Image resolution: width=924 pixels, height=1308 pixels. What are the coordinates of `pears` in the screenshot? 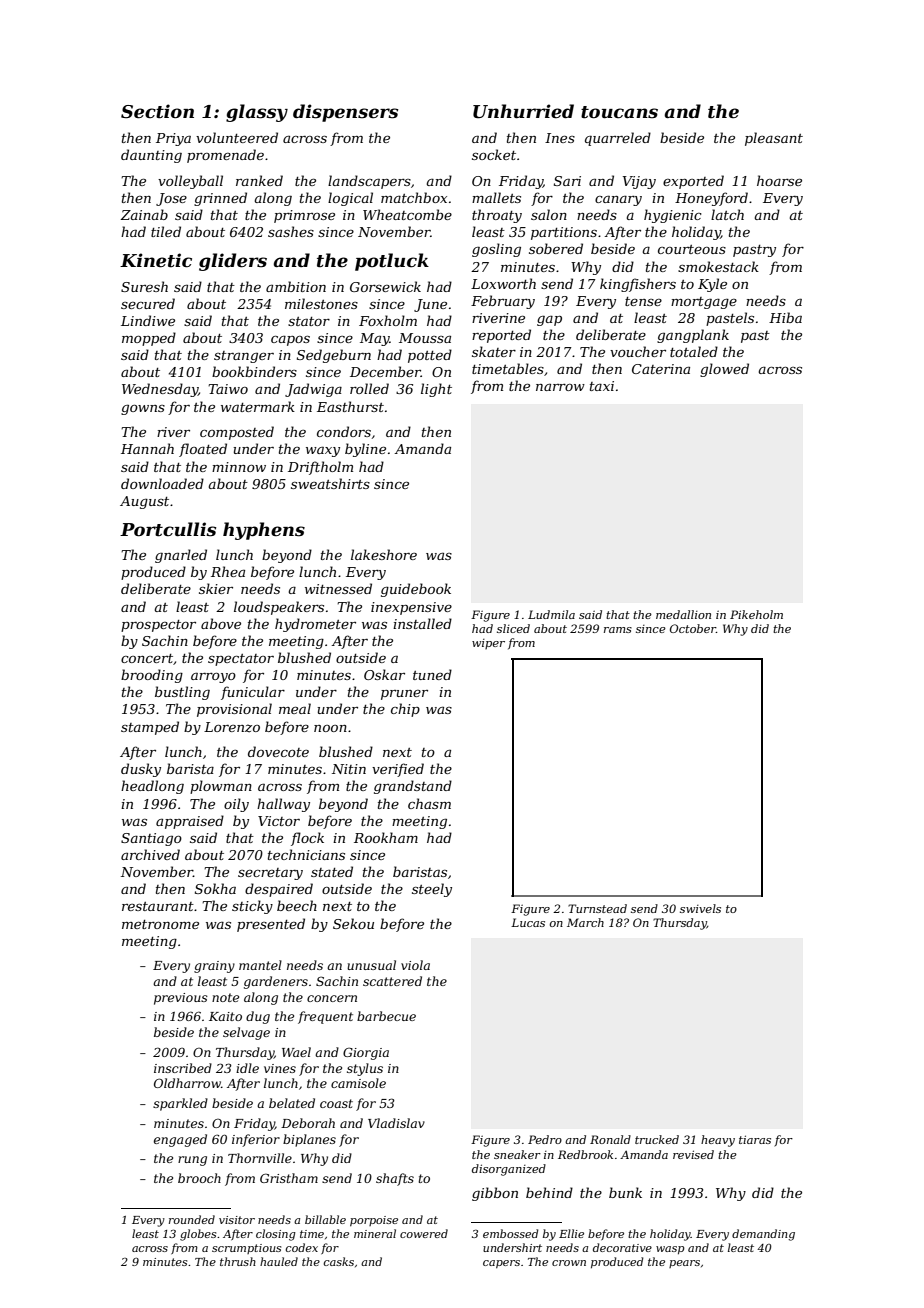 It's located at (684, 1264).
